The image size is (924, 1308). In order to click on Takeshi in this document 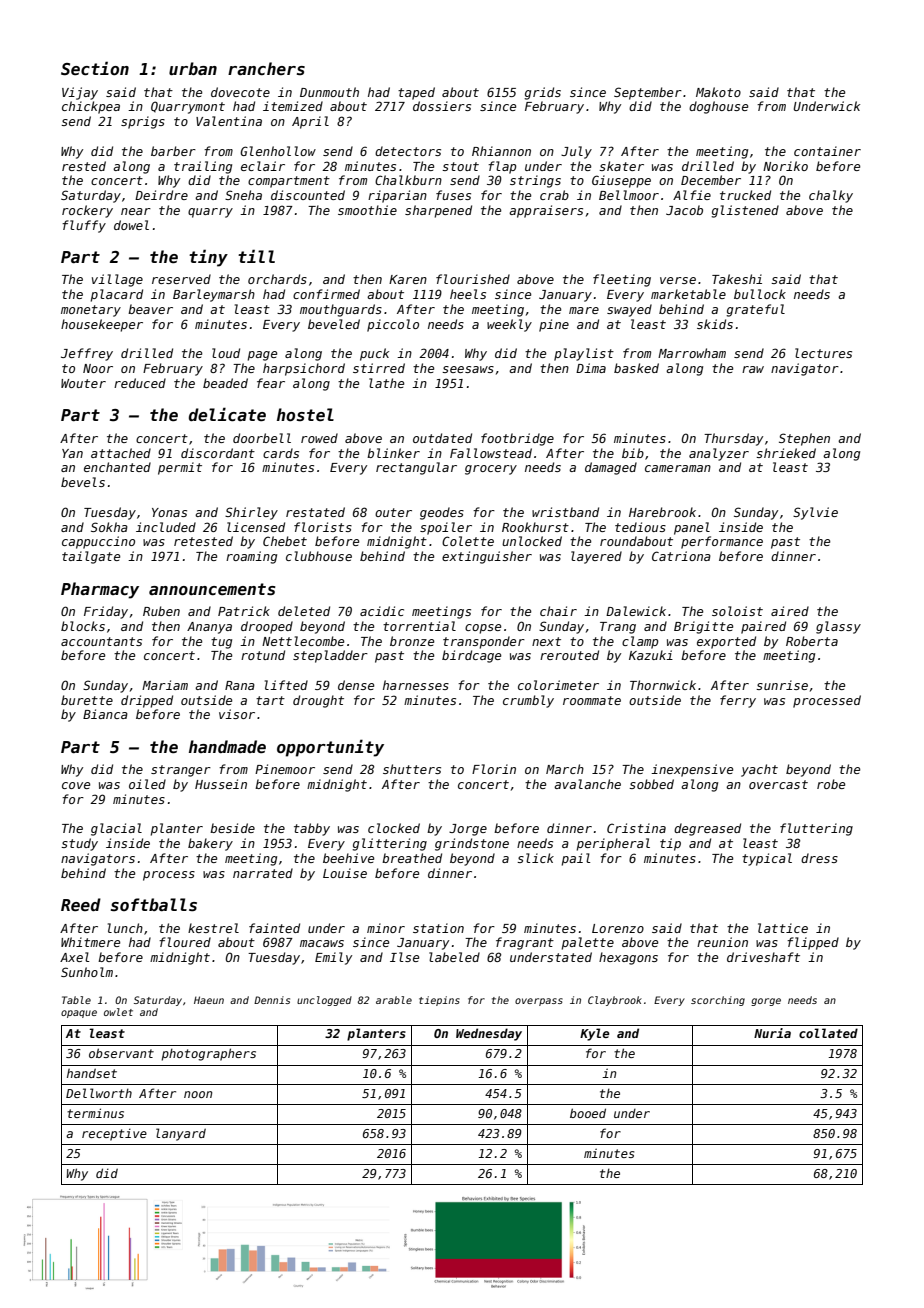, I will do `click(737, 279)`.
